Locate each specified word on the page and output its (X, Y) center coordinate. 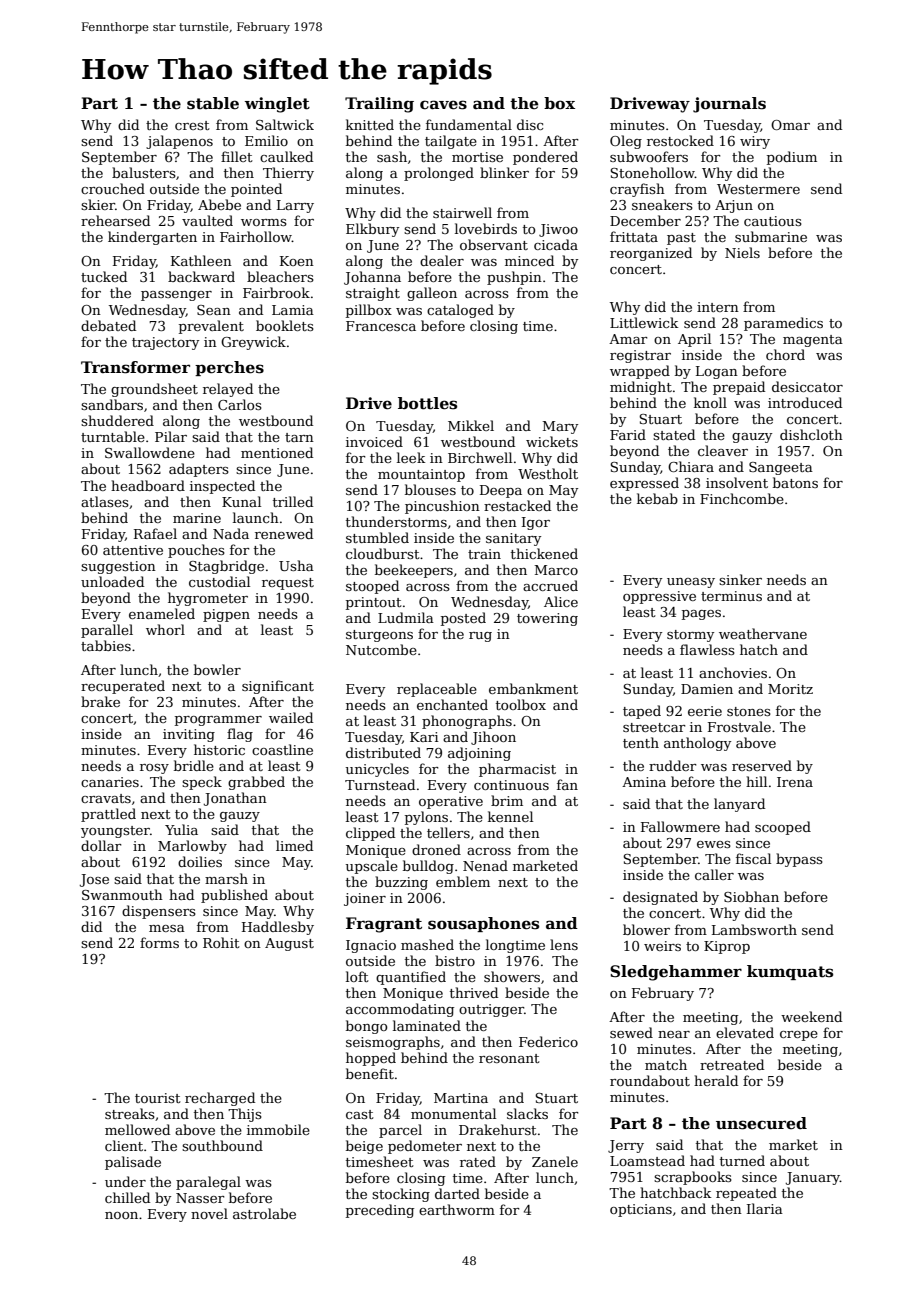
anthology (697, 744)
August (289, 944)
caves (443, 105)
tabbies (106, 645)
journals (729, 105)
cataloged (460, 311)
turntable (113, 436)
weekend (811, 1016)
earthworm (457, 1209)
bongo (366, 1027)
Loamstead (647, 1160)
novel (209, 1213)
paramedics (783, 324)
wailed (291, 717)
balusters (144, 172)
